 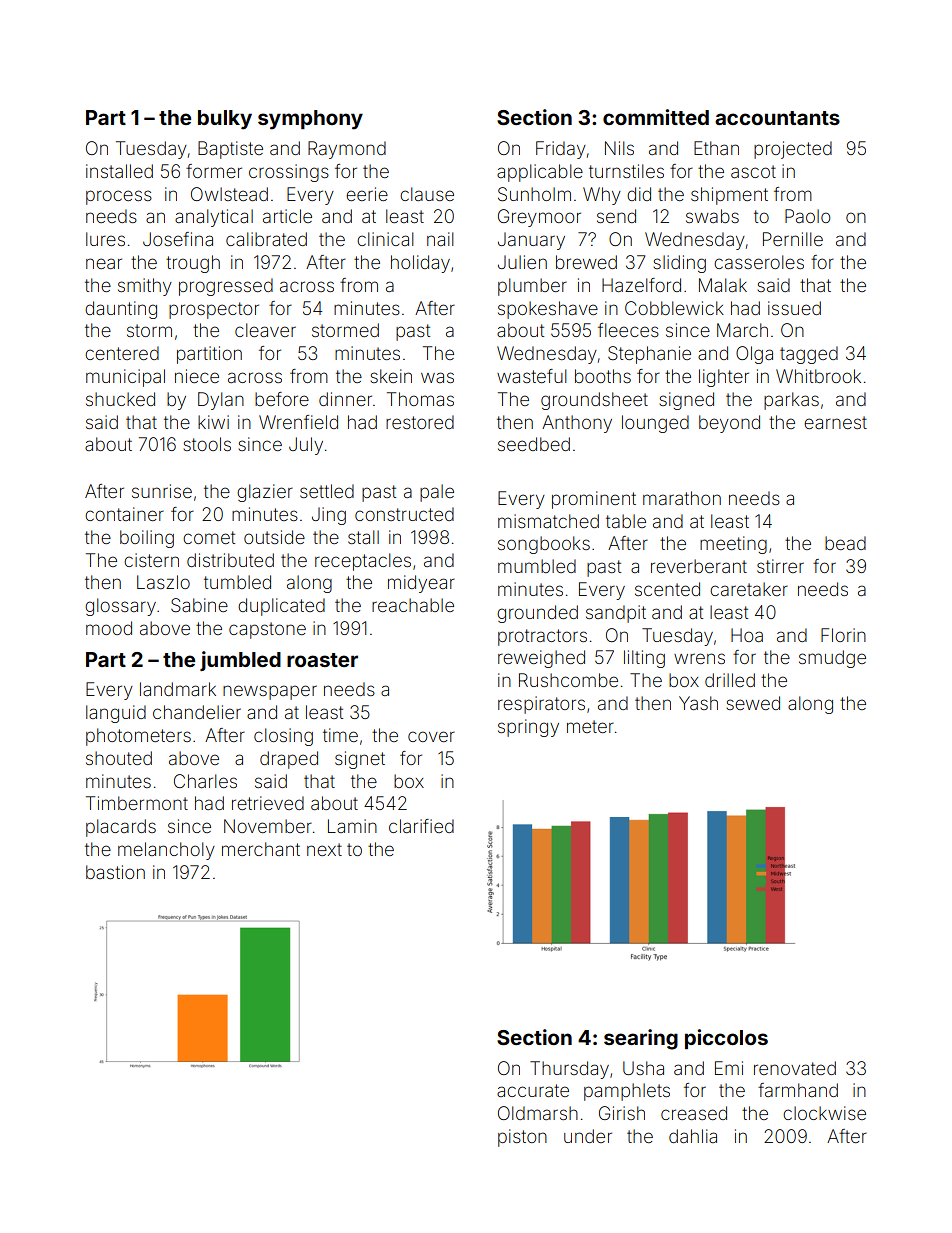 I want to click on jumbled, so click(x=240, y=661).
